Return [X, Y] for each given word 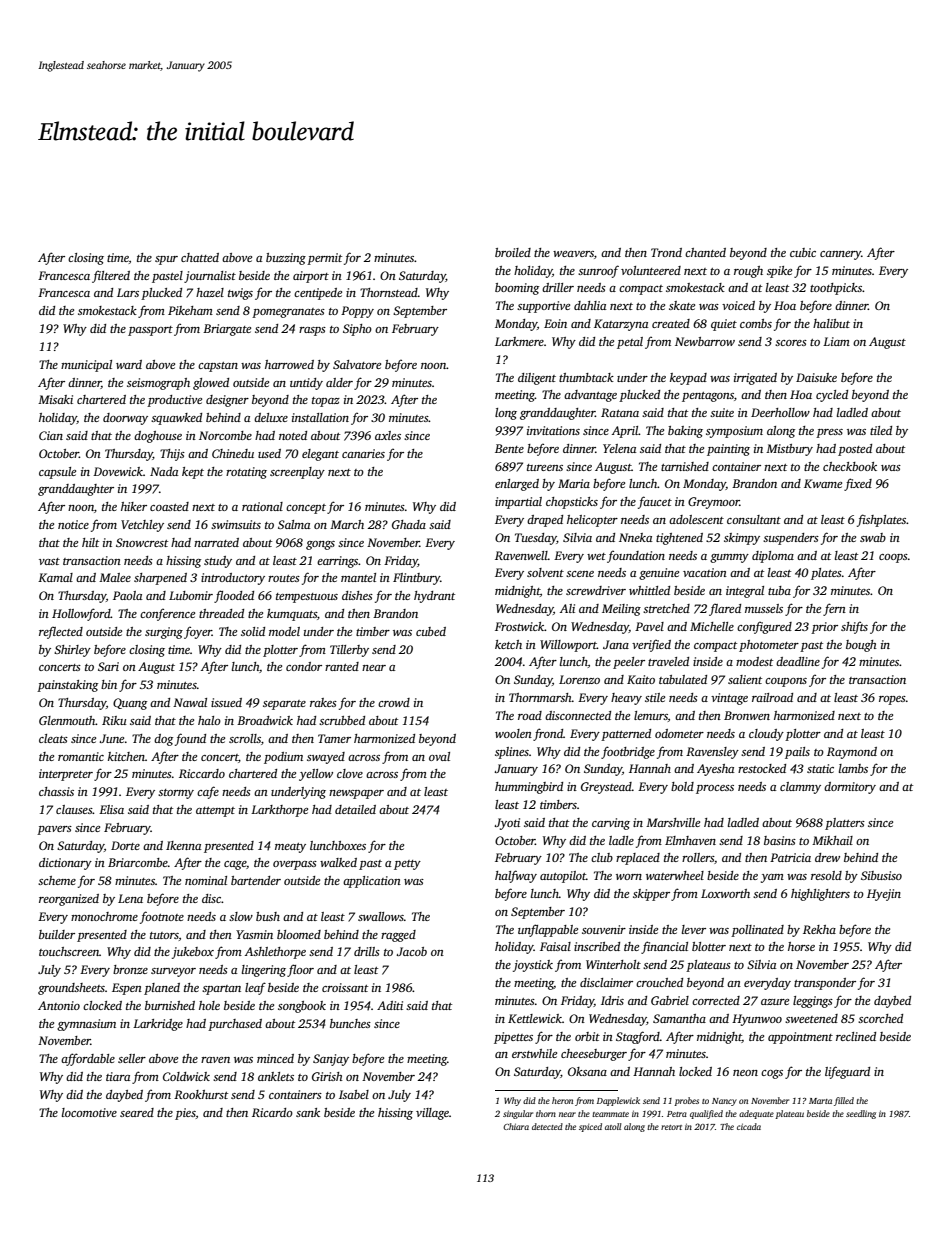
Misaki [55, 399]
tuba [779, 590]
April [625, 432]
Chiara [516, 1126]
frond [548, 734]
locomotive [89, 1112]
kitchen [126, 756]
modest [754, 661]
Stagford [638, 1037]
